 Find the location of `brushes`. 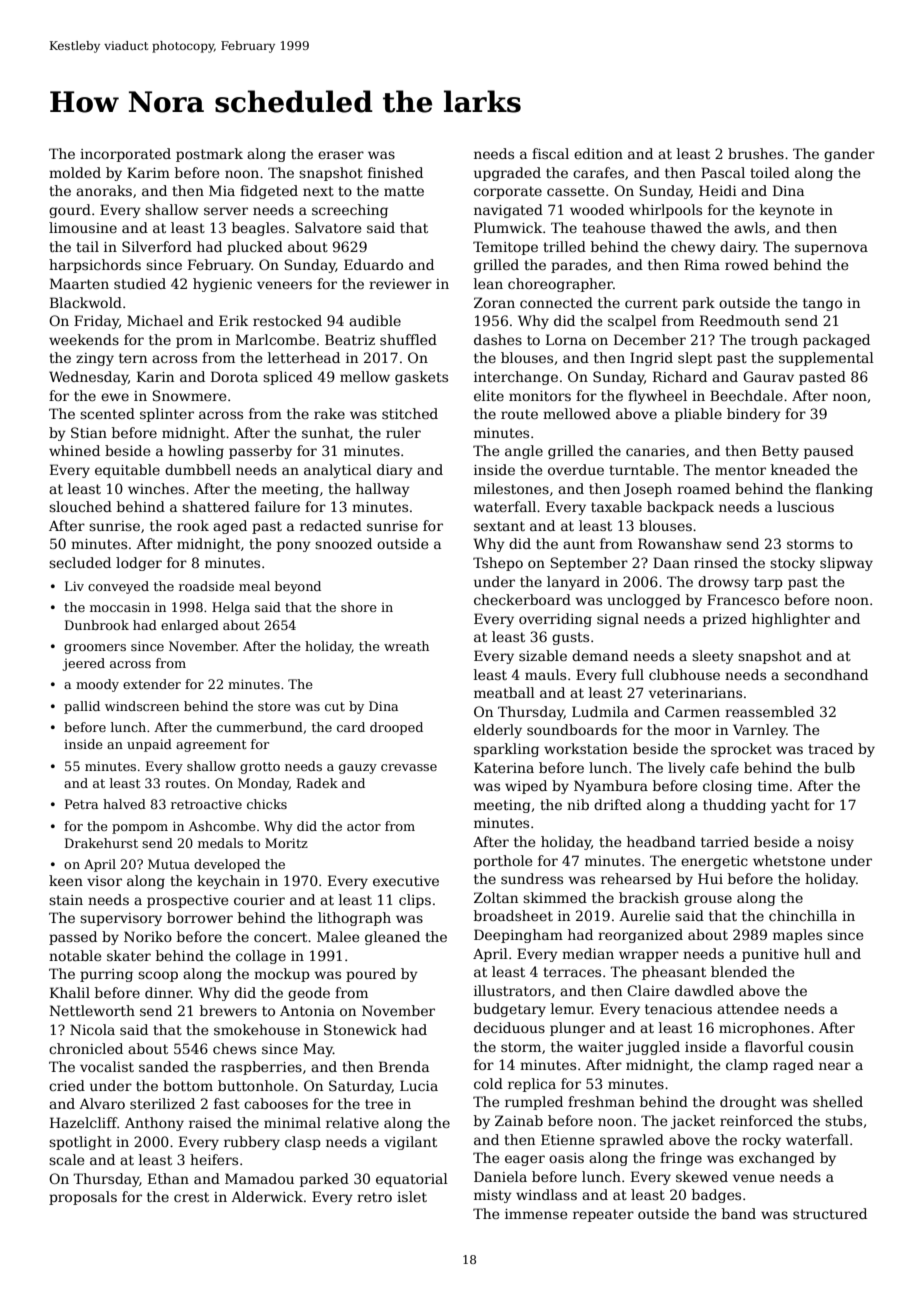

brushes is located at coordinates (756, 153).
